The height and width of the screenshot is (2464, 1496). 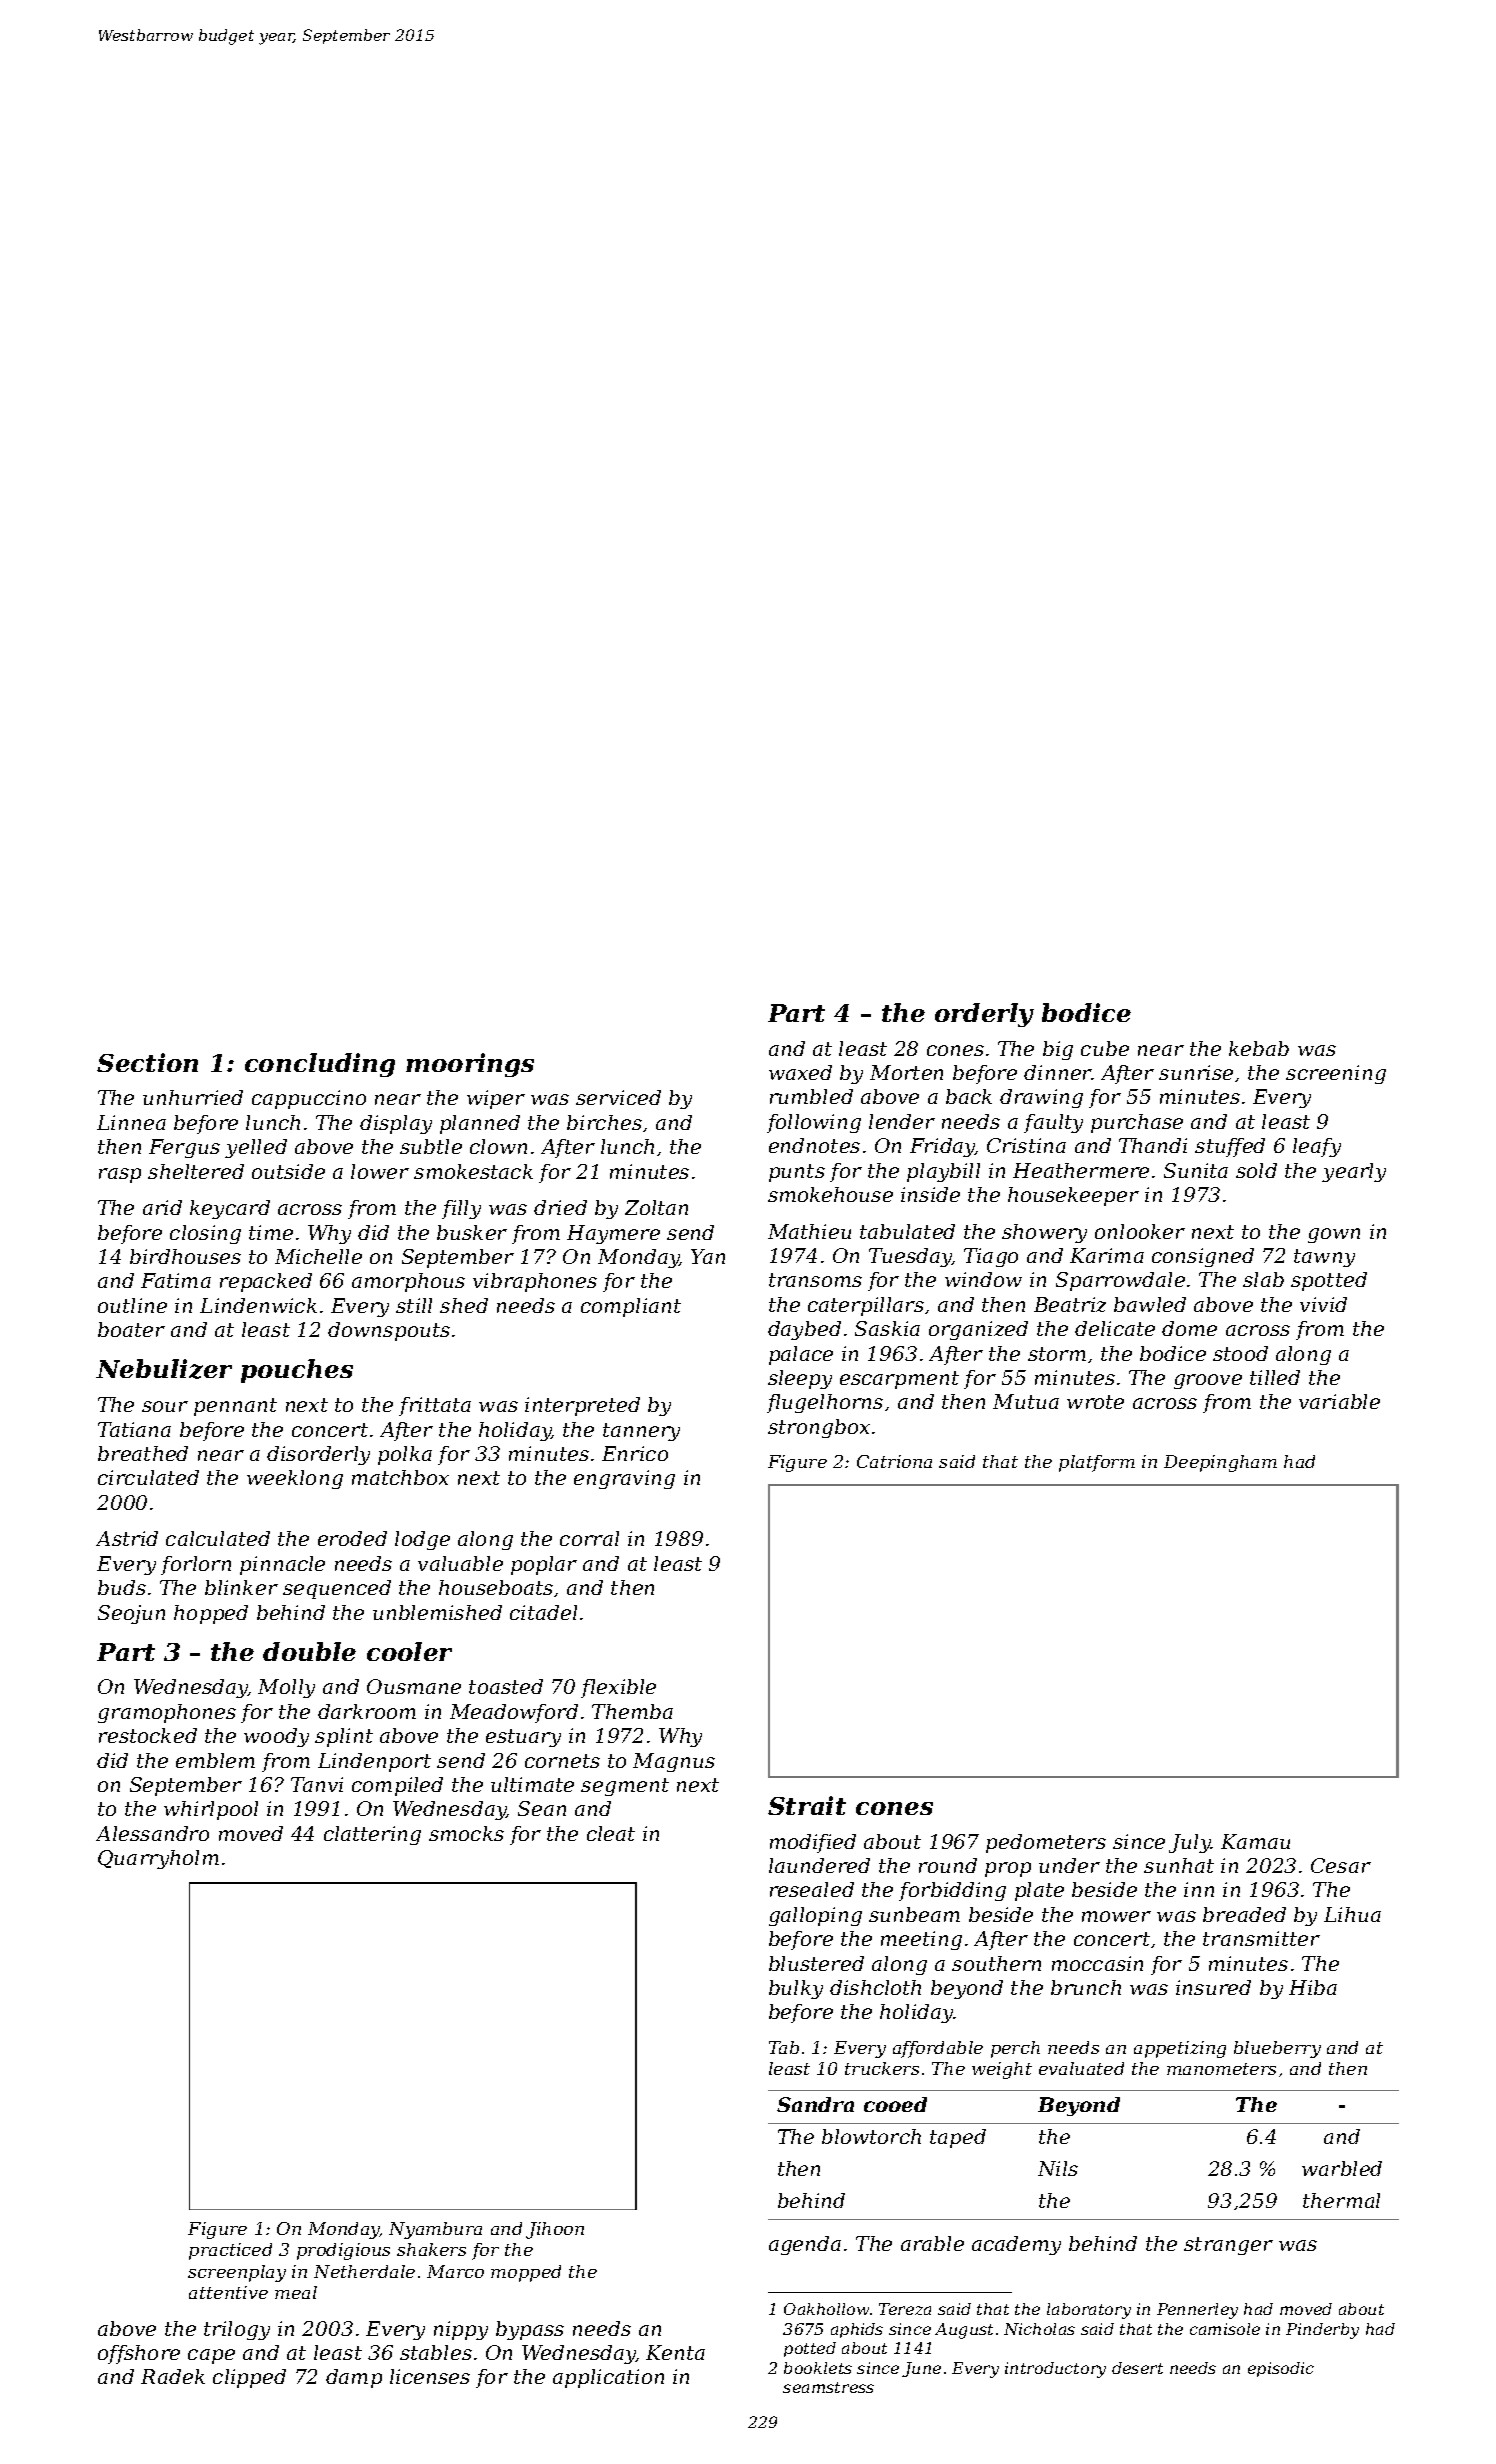 I want to click on tannery, so click(x=641, y=1432).
